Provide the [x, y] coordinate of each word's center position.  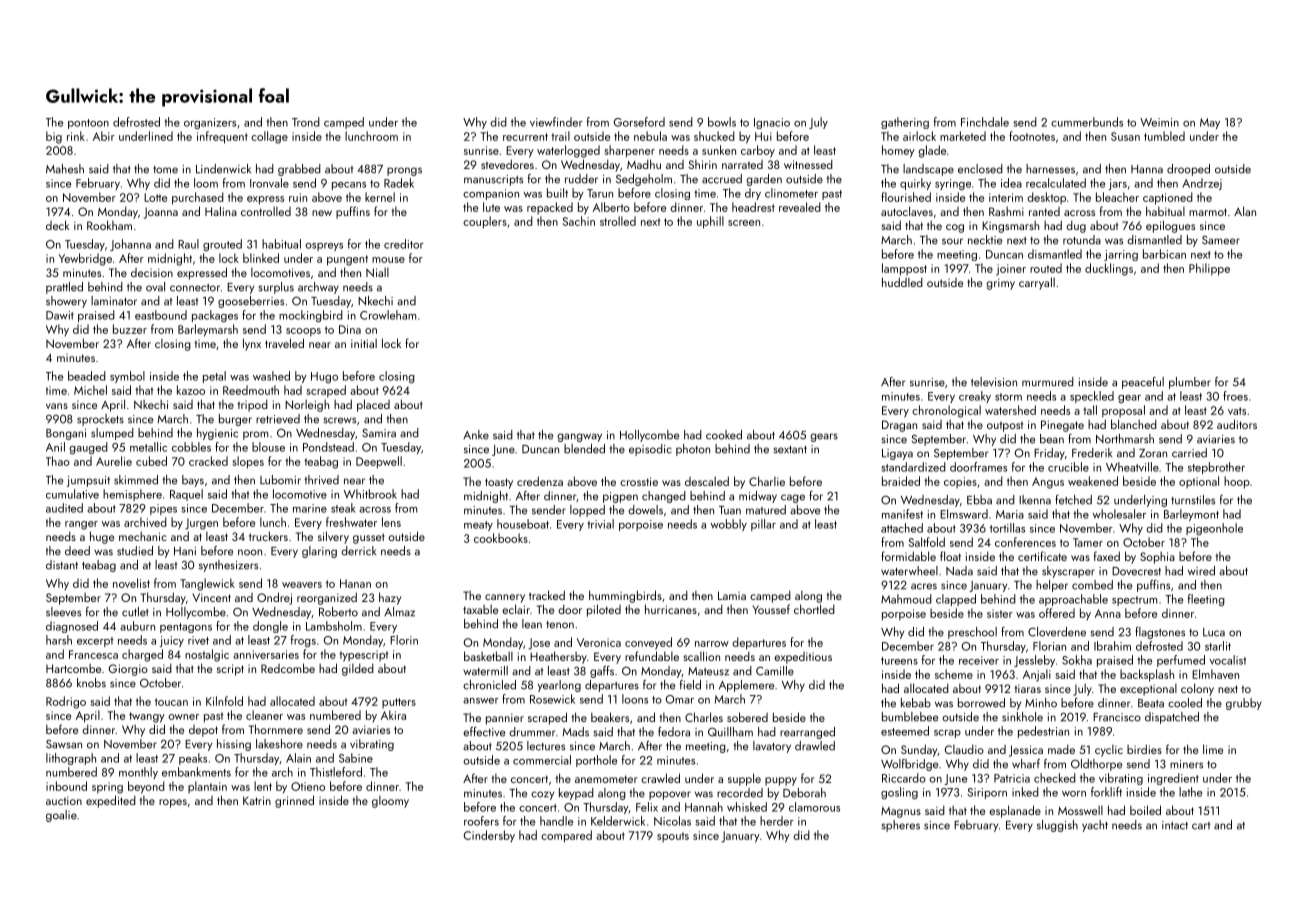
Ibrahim [1112, 646]
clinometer [791, 193]
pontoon [88, 124]
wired [1201, 571]
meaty [478, 526]
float [950, 556]
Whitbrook [370, 494]
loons [635, 699]
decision [152, 272]
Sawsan [64, 744]
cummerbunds [1087, 122]
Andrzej [1202, 184]
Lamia [732, 595]
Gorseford [639, 122]
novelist [131, 583]
